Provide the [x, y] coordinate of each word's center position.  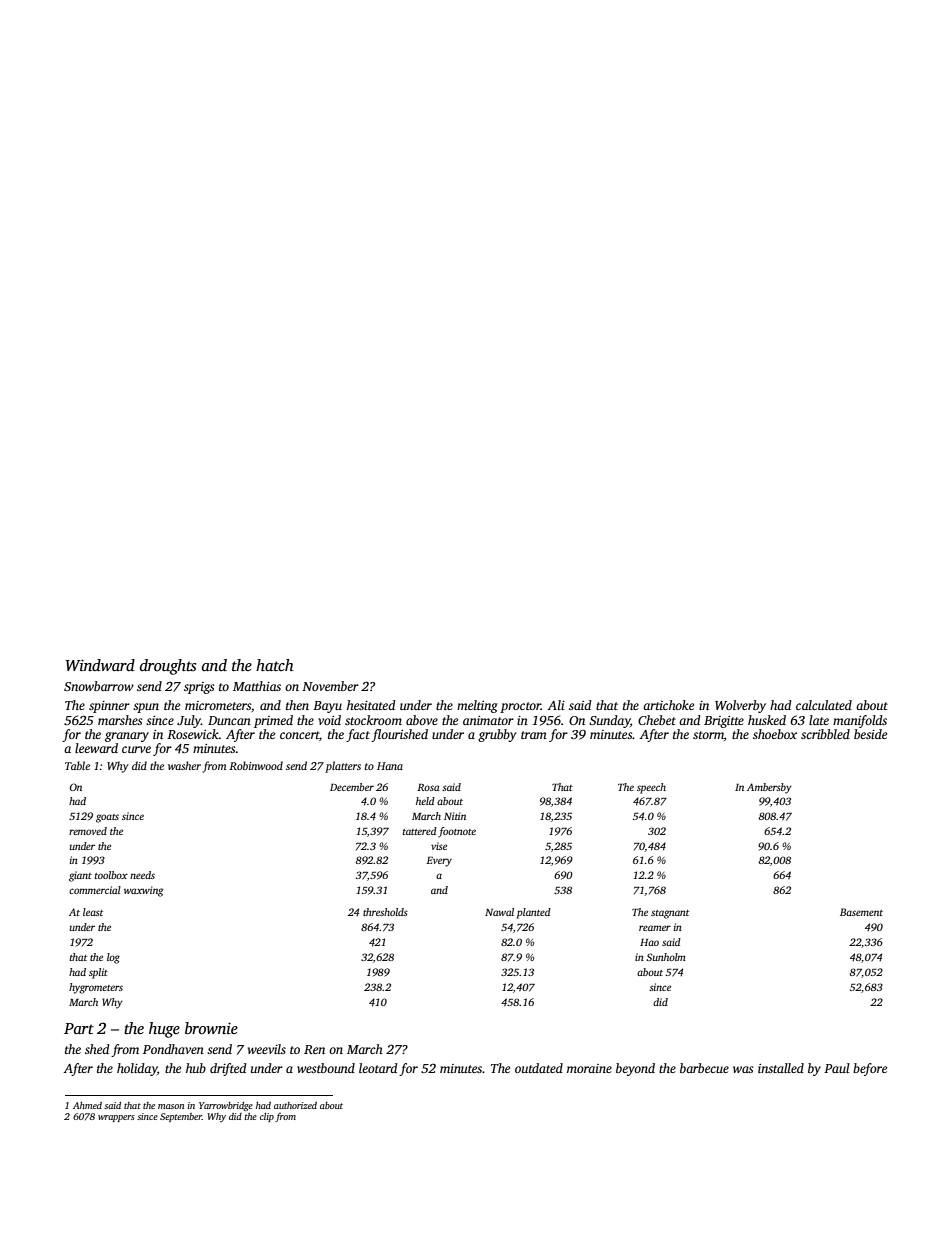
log [113, 958]
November [330, 686]
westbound [326, 1068]
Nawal [499, 912]
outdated [539, 1068]
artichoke [668, 705]
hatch [275, 665]
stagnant [670, 914]
